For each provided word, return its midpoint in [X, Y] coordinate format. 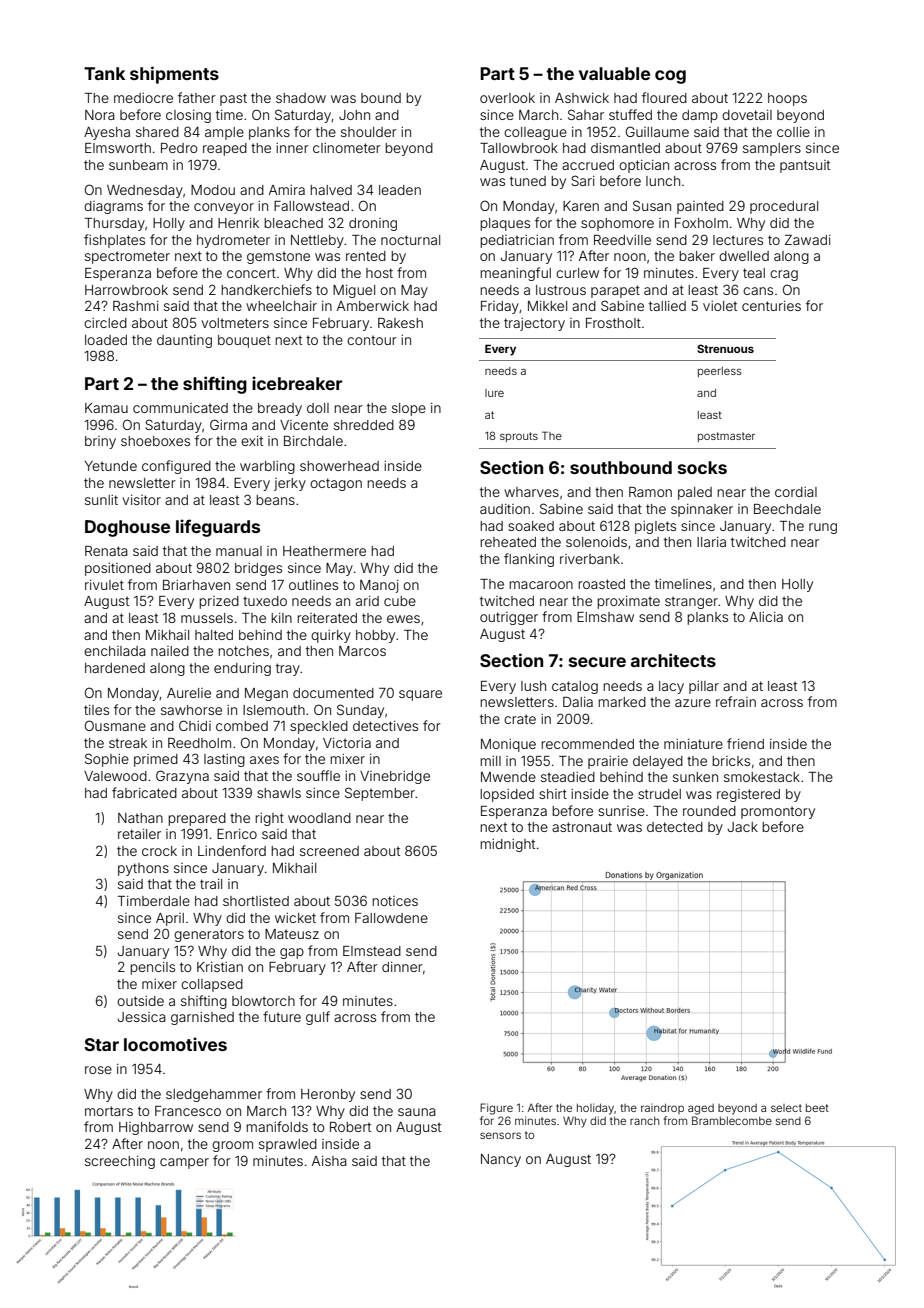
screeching [120, 1162]
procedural [784, 207]
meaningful [515, 274]
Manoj [379, 586]
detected [675, 827]
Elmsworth [118, 148]
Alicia [766, 617]
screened [329, 851]
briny [100, 442]
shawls [279, 793]
